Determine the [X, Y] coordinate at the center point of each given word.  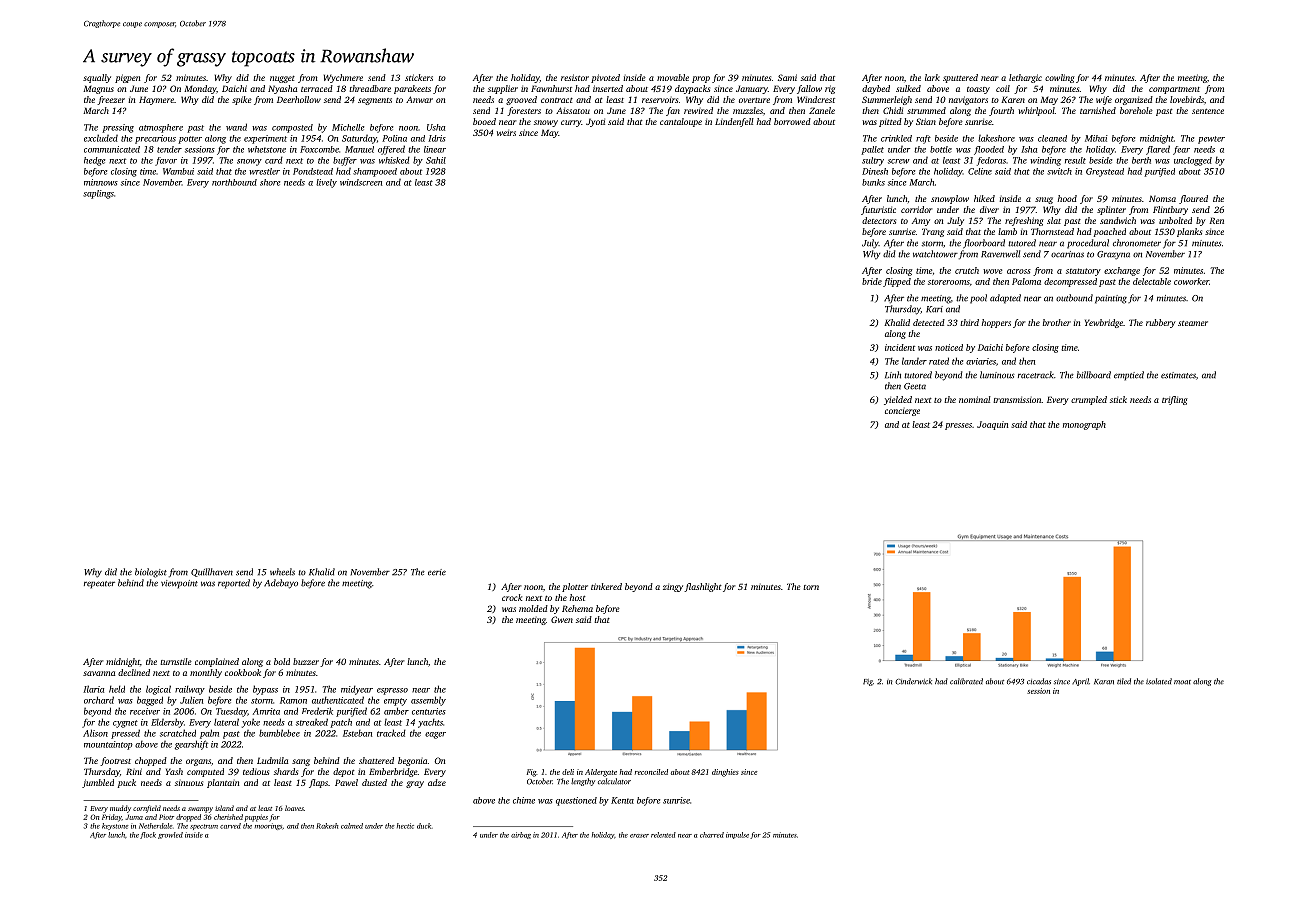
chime [524, 800]
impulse [737, 835]
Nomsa [1162, 198]
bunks [873, 182]
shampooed [375, 172]
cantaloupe [681, 122]
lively [326, 183]
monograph [1084, 425]
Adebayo [281, 584]
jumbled [98, 783]
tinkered [606, 586]
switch [1059, 171]
